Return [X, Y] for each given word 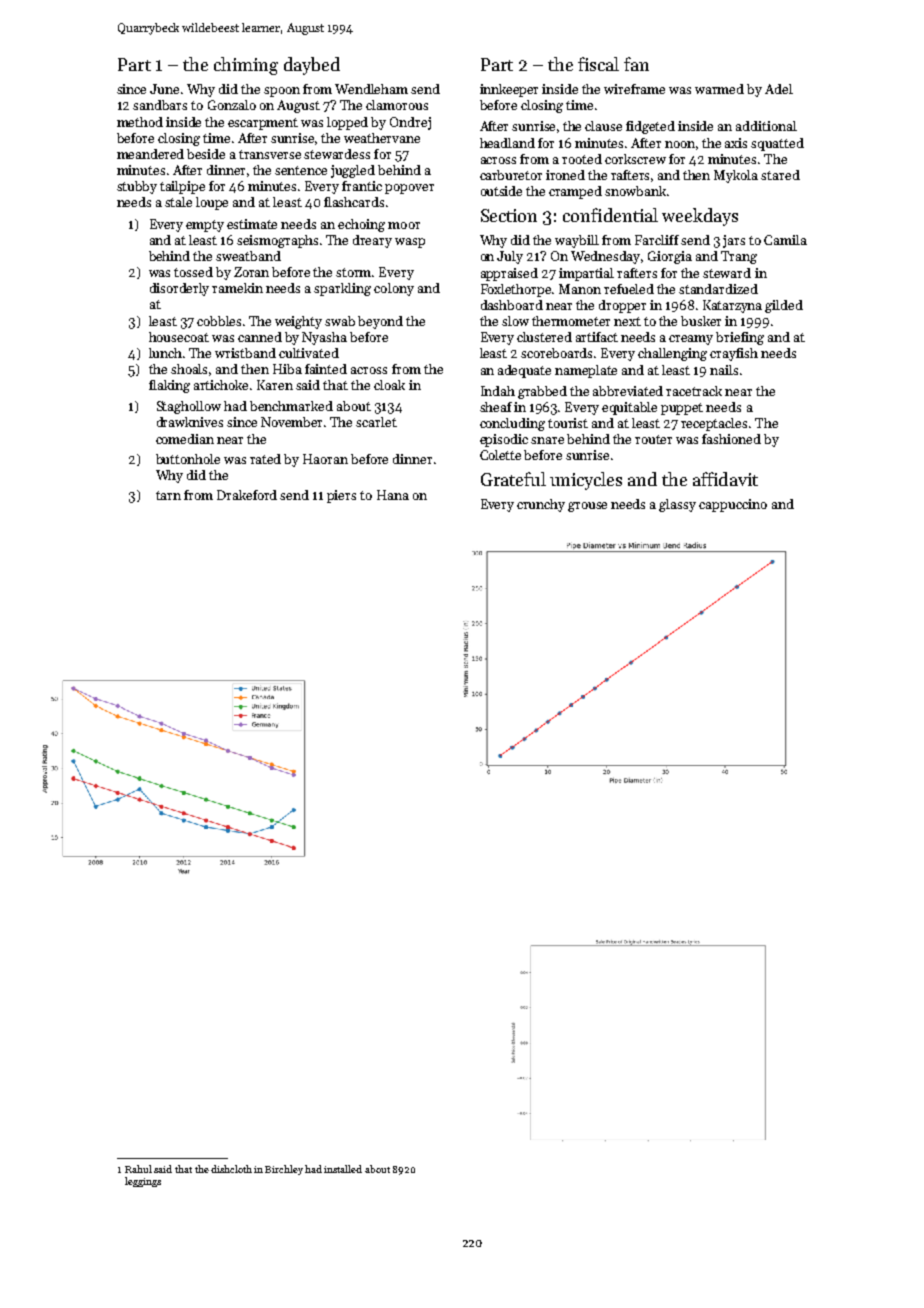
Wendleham [371, 89]
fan [636, 64]
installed [343, 1169]
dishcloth [231, 1169]
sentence [301, 170]
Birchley [284, 1170]
